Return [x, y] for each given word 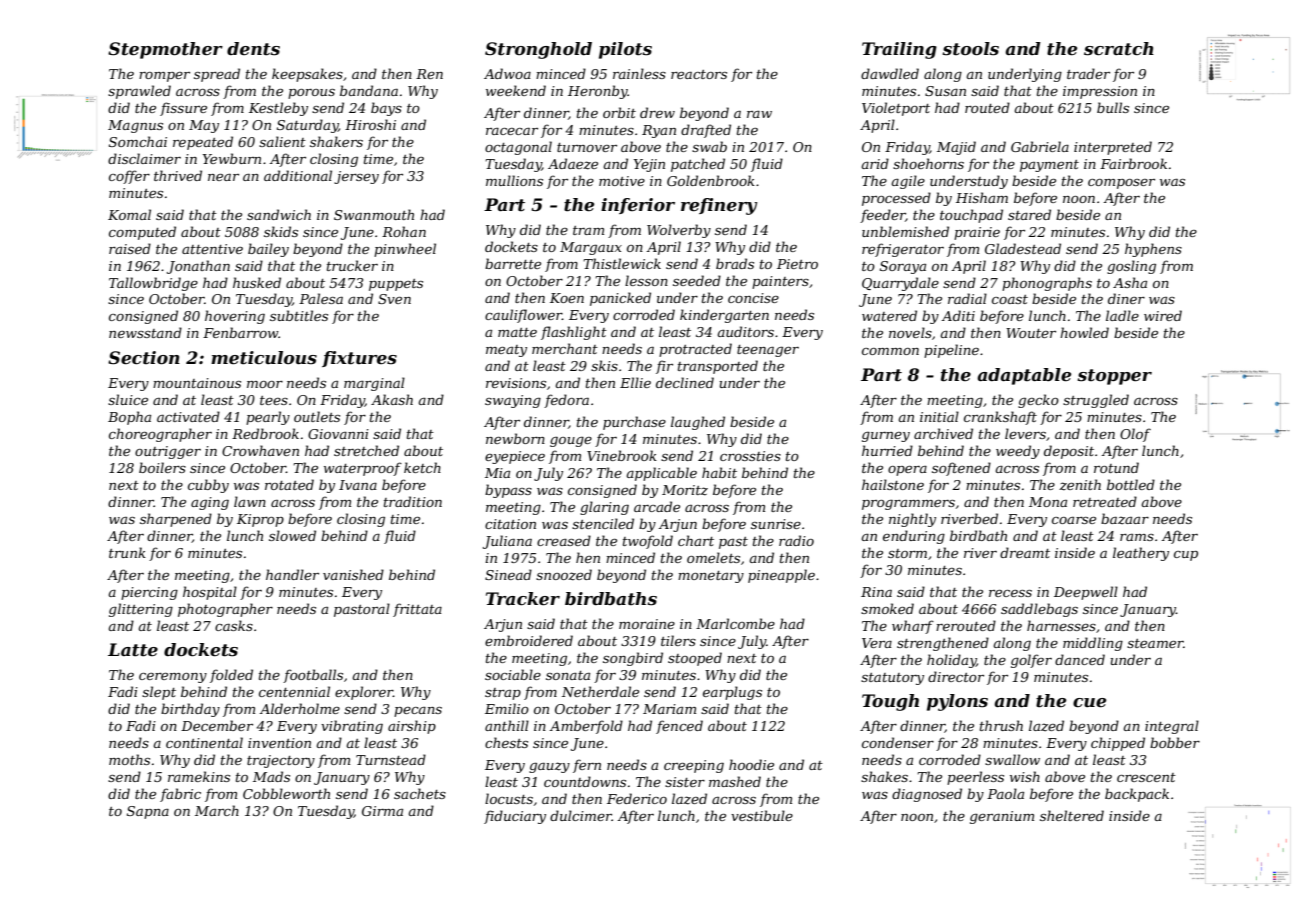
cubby [208, 486]
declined [685, 382]
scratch [1119, 49]
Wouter [1031, 333]
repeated [203, 143]
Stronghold [538, 50]
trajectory [281, 761]
